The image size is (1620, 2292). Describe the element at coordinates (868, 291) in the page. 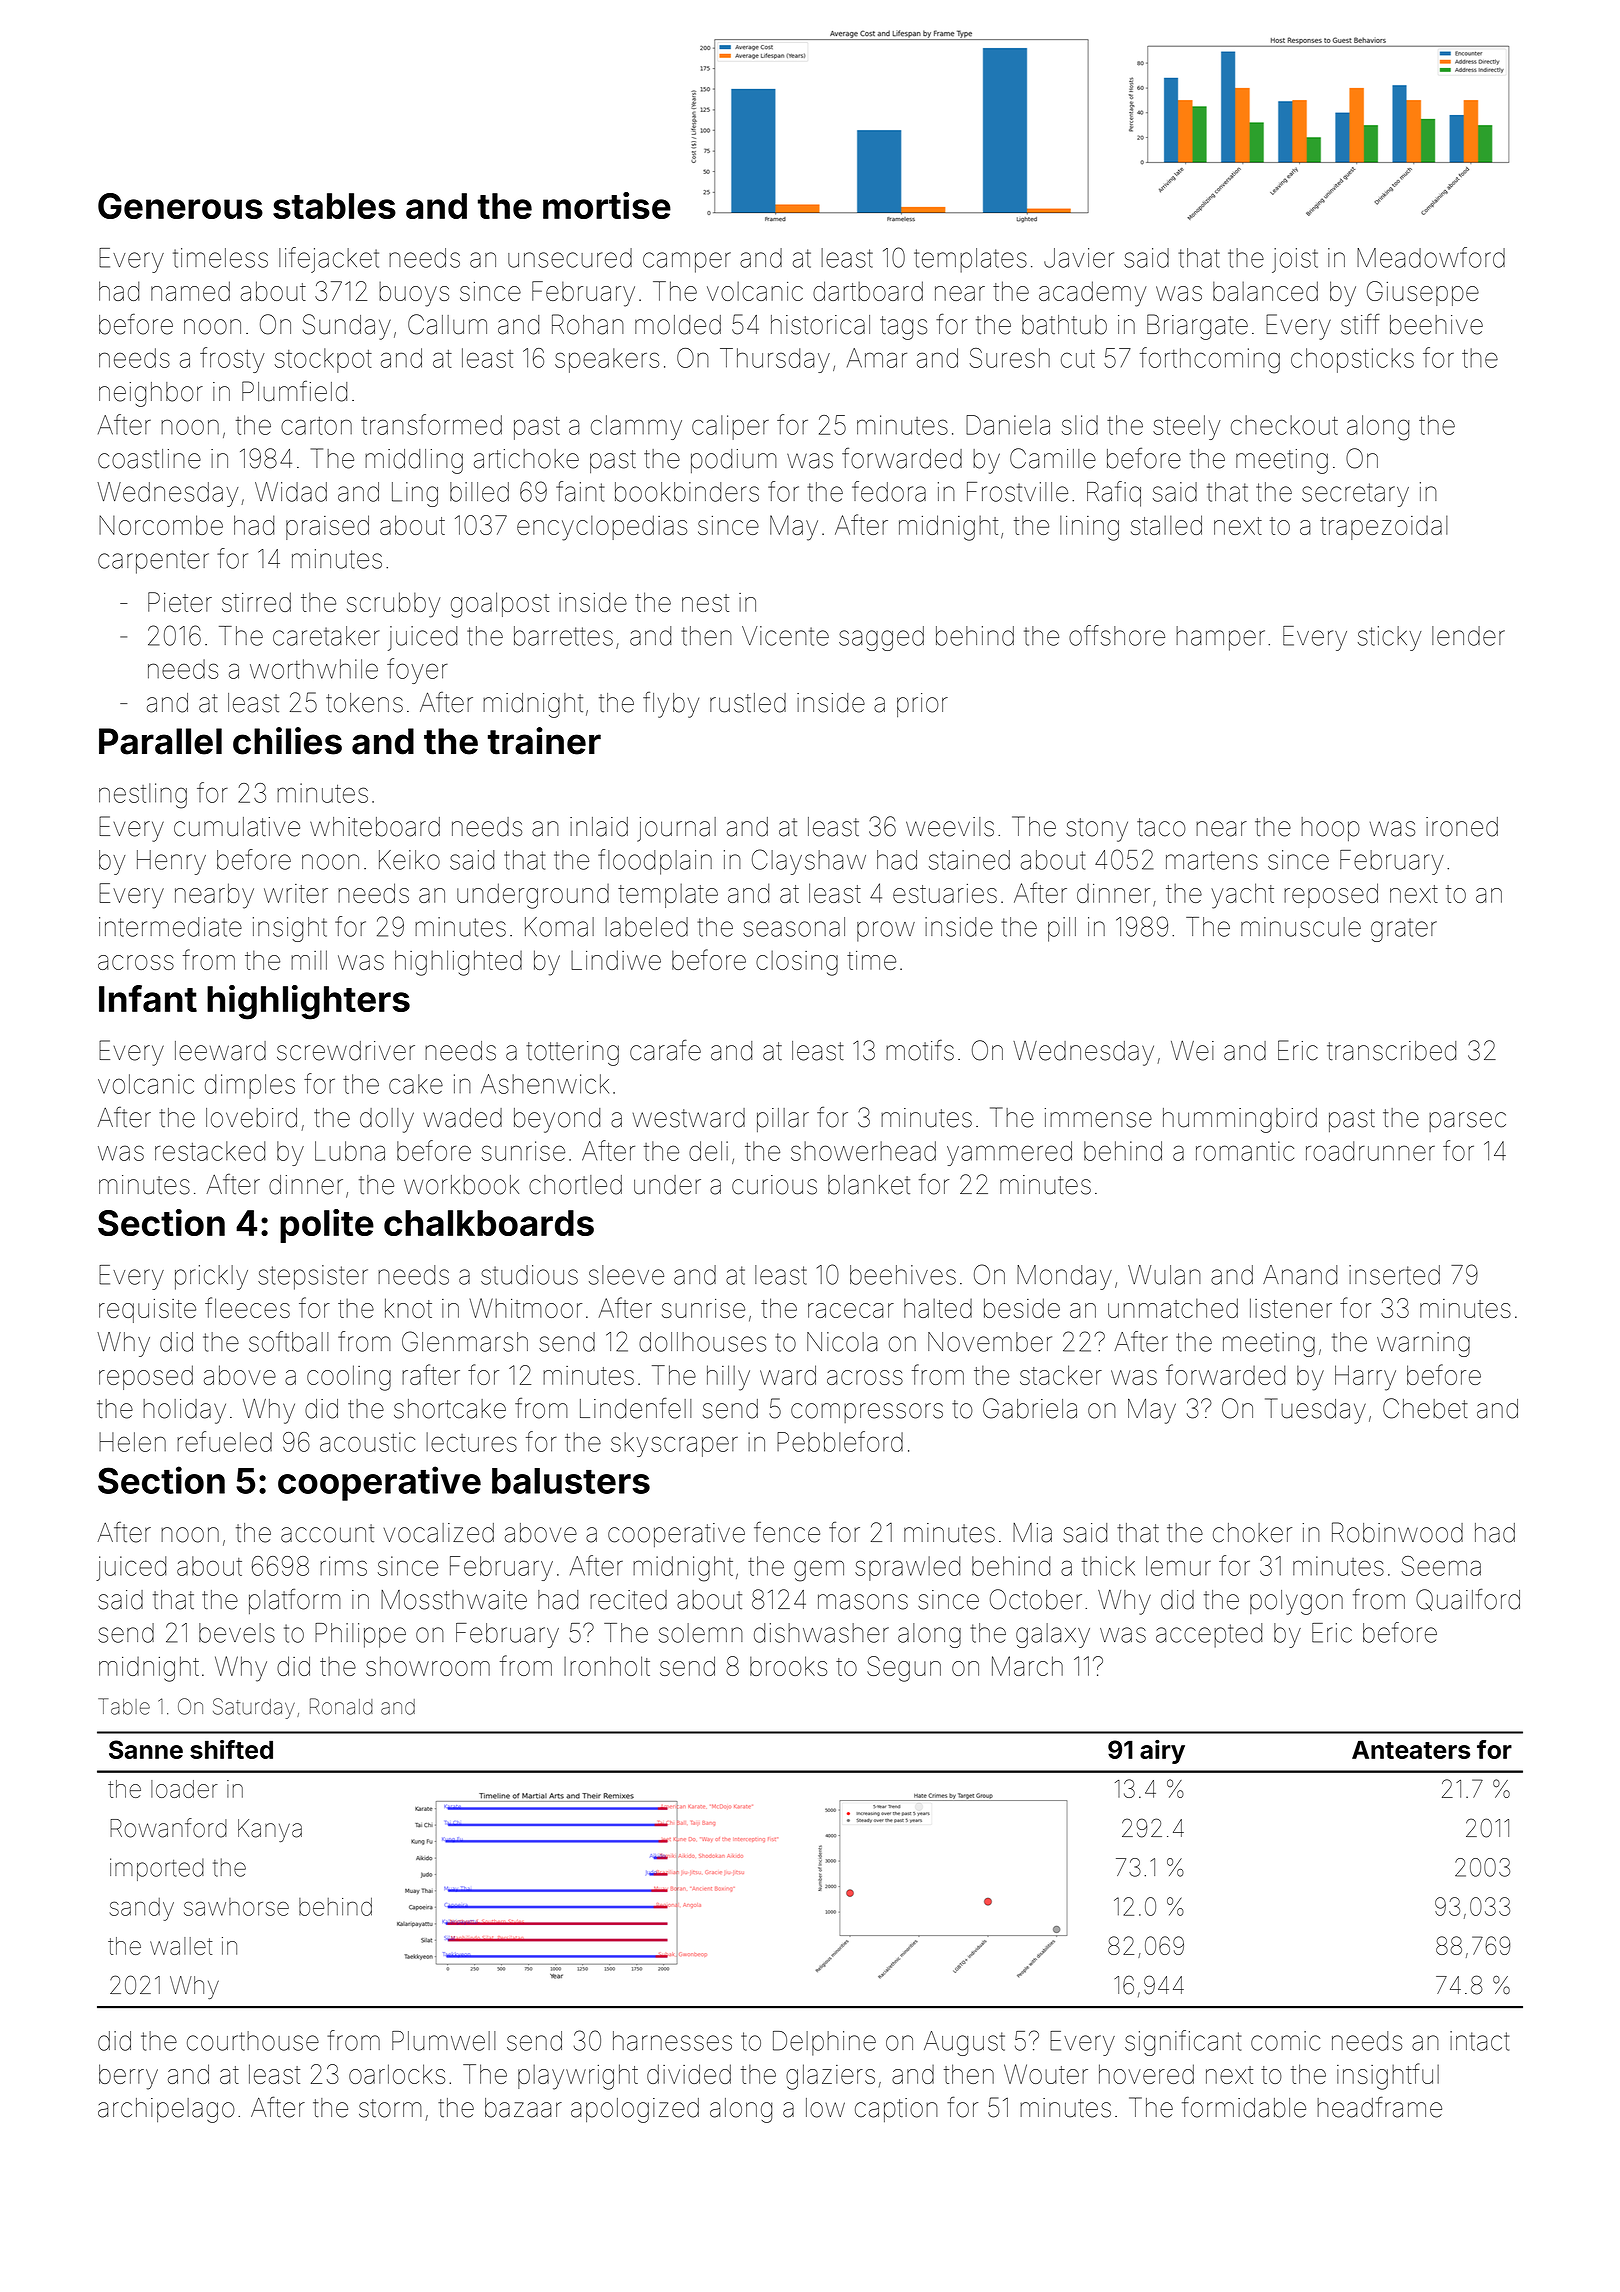

I see `dartboard` at that location.
